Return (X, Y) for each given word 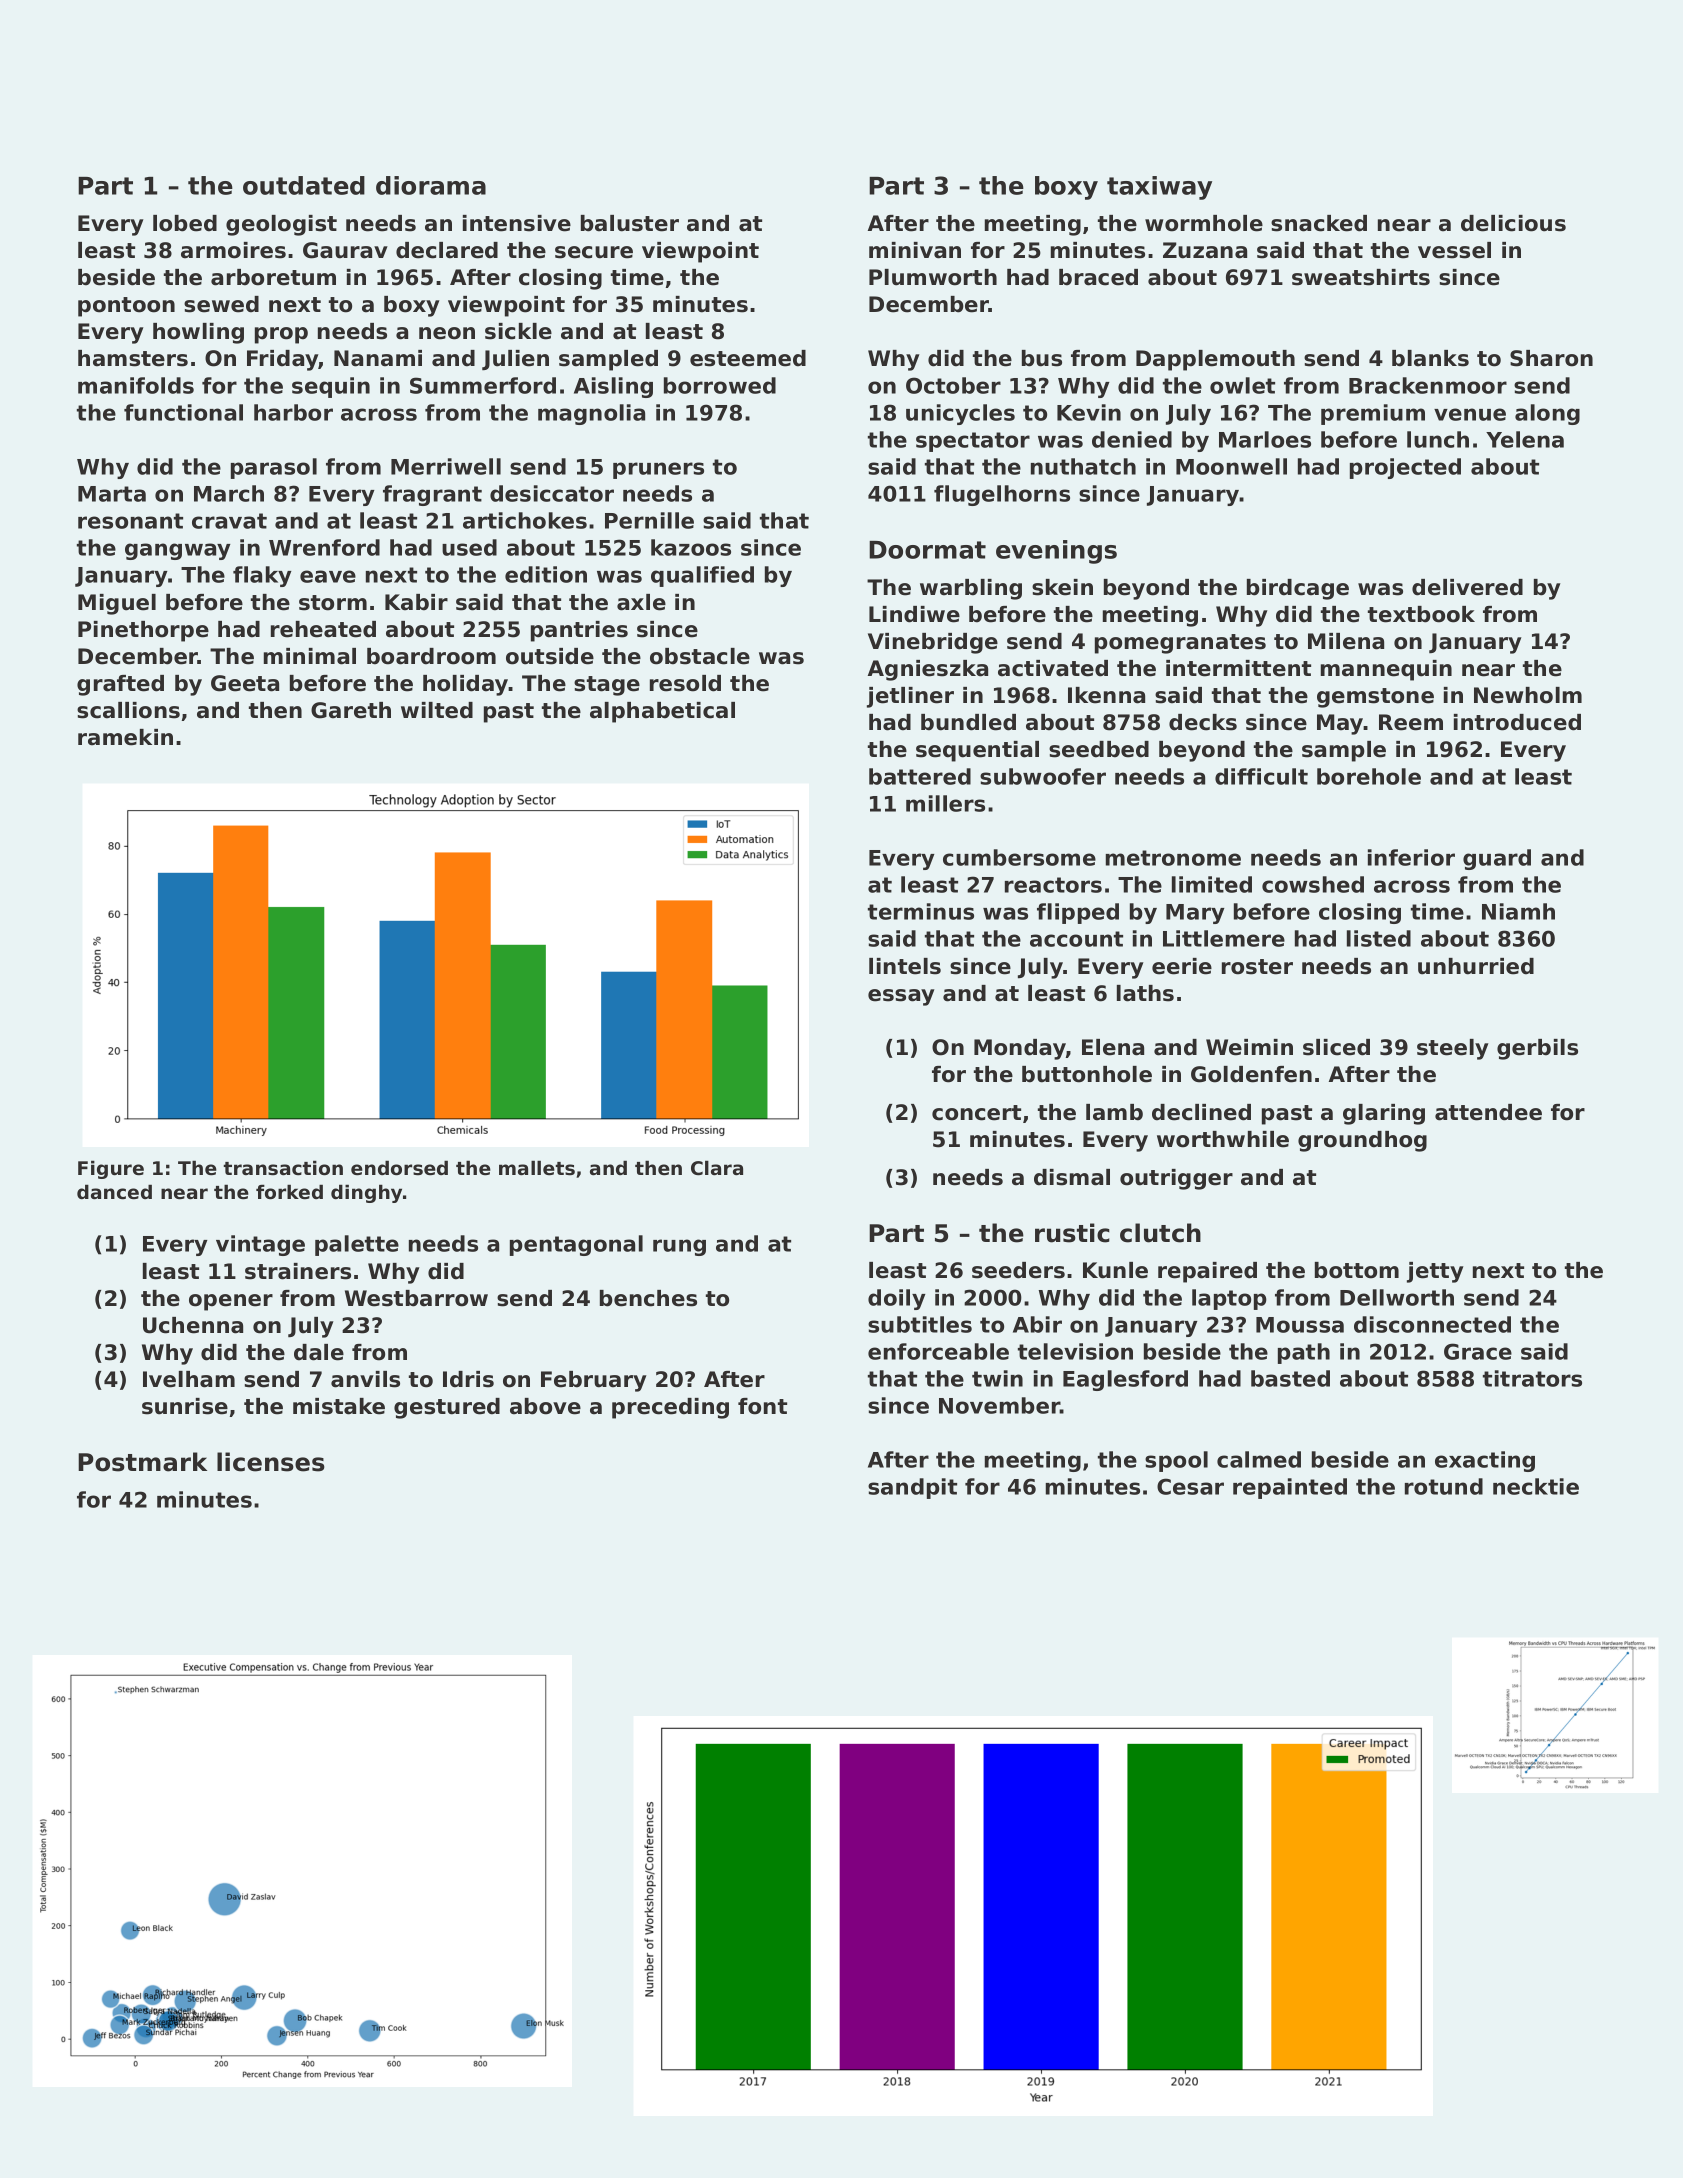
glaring (1384, 1114)
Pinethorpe (143, 631)
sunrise (185, 1406)
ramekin (125, 737)
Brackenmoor (1428, 385)
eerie (1182, 966)
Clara (717, 1168)
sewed (221, 304)
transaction (283, 1168)
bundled (968, 722)
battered (920, 776)
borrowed (720, 385)
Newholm (1528, 695)
